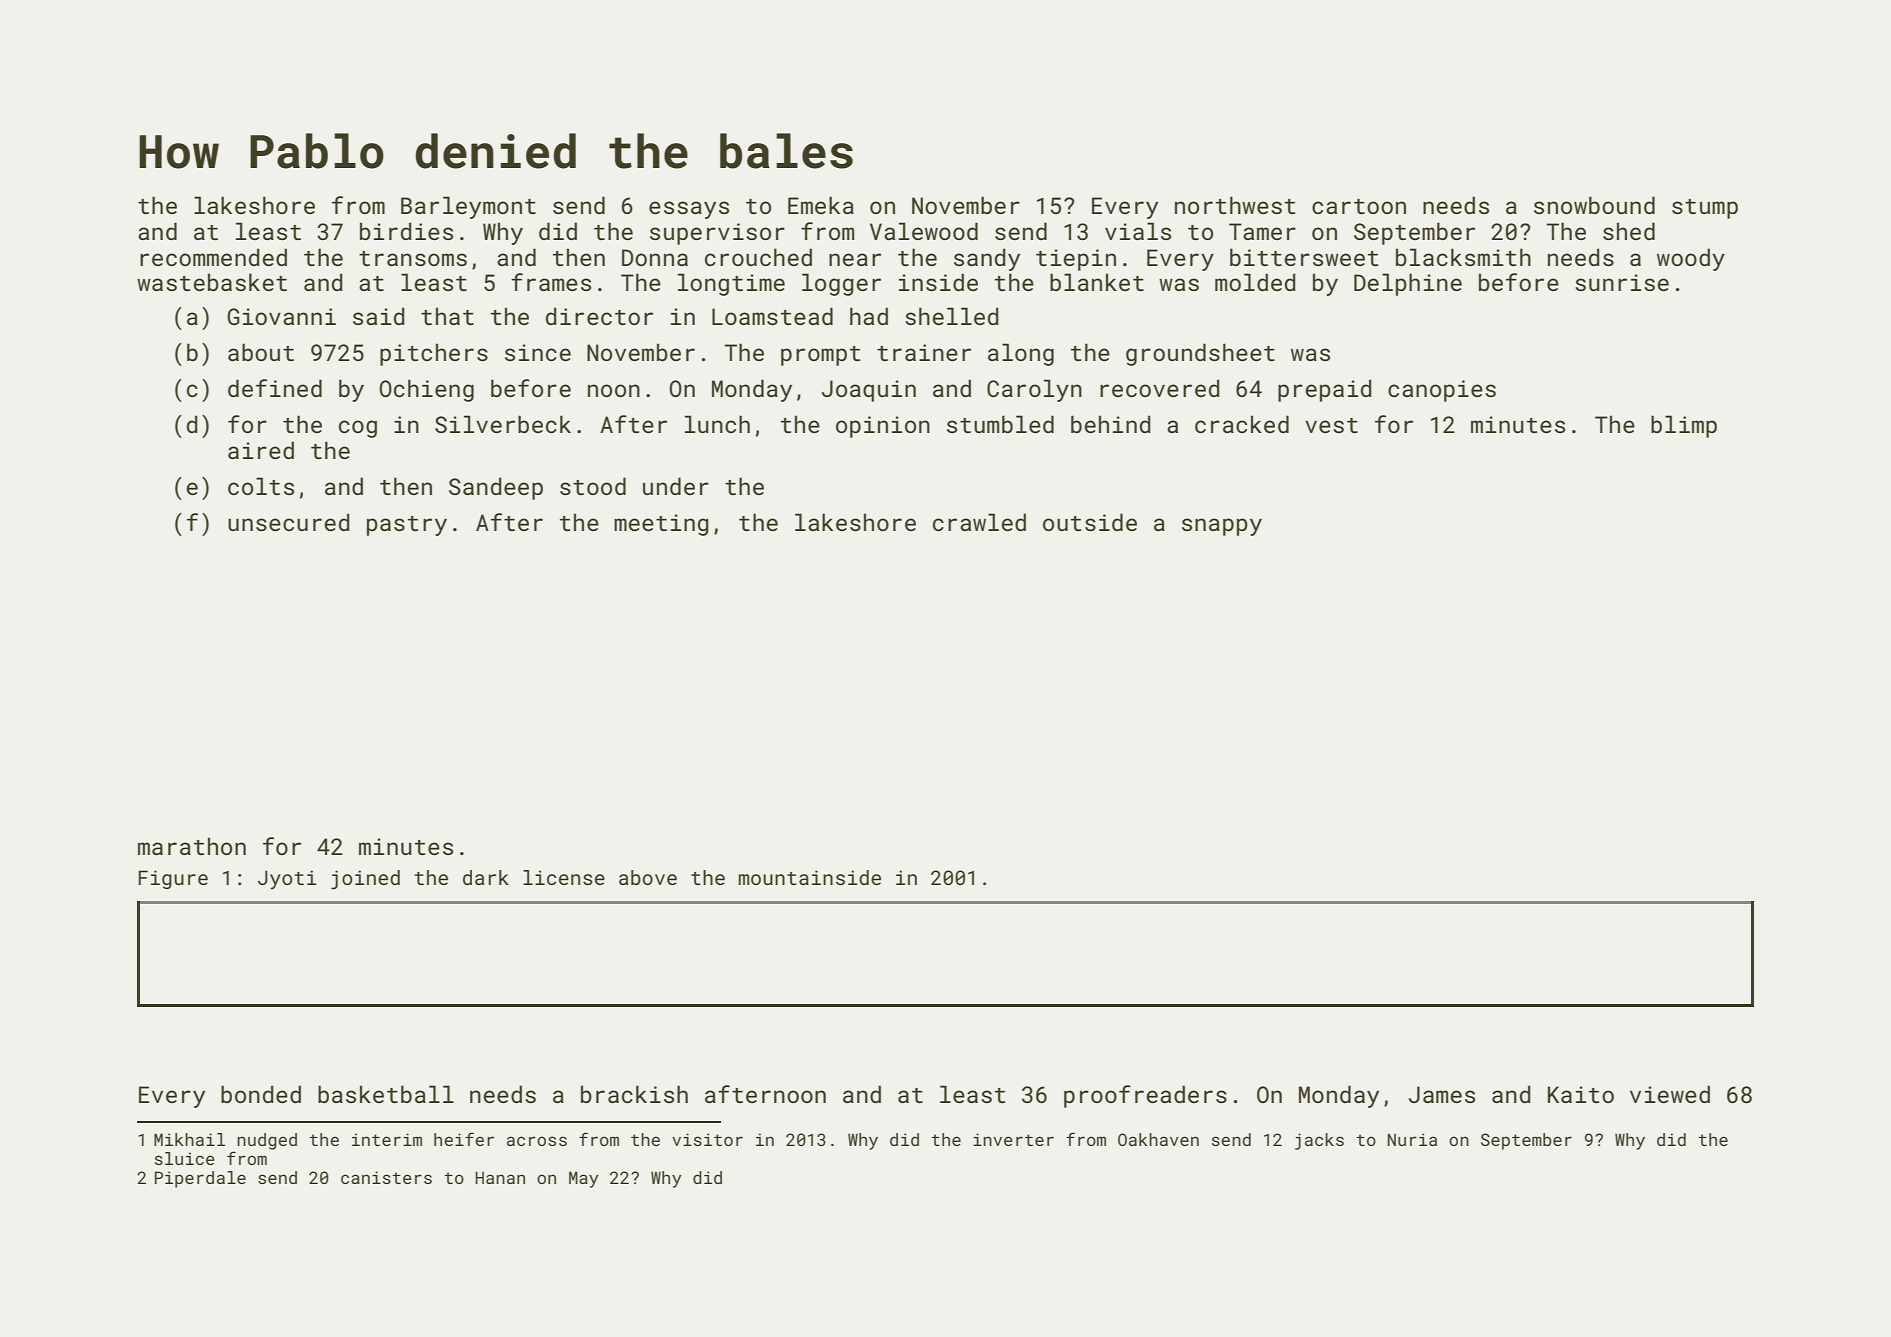 This screenshot has width=1891, height=1337. I want to click on sandy, so click(987, 259).
